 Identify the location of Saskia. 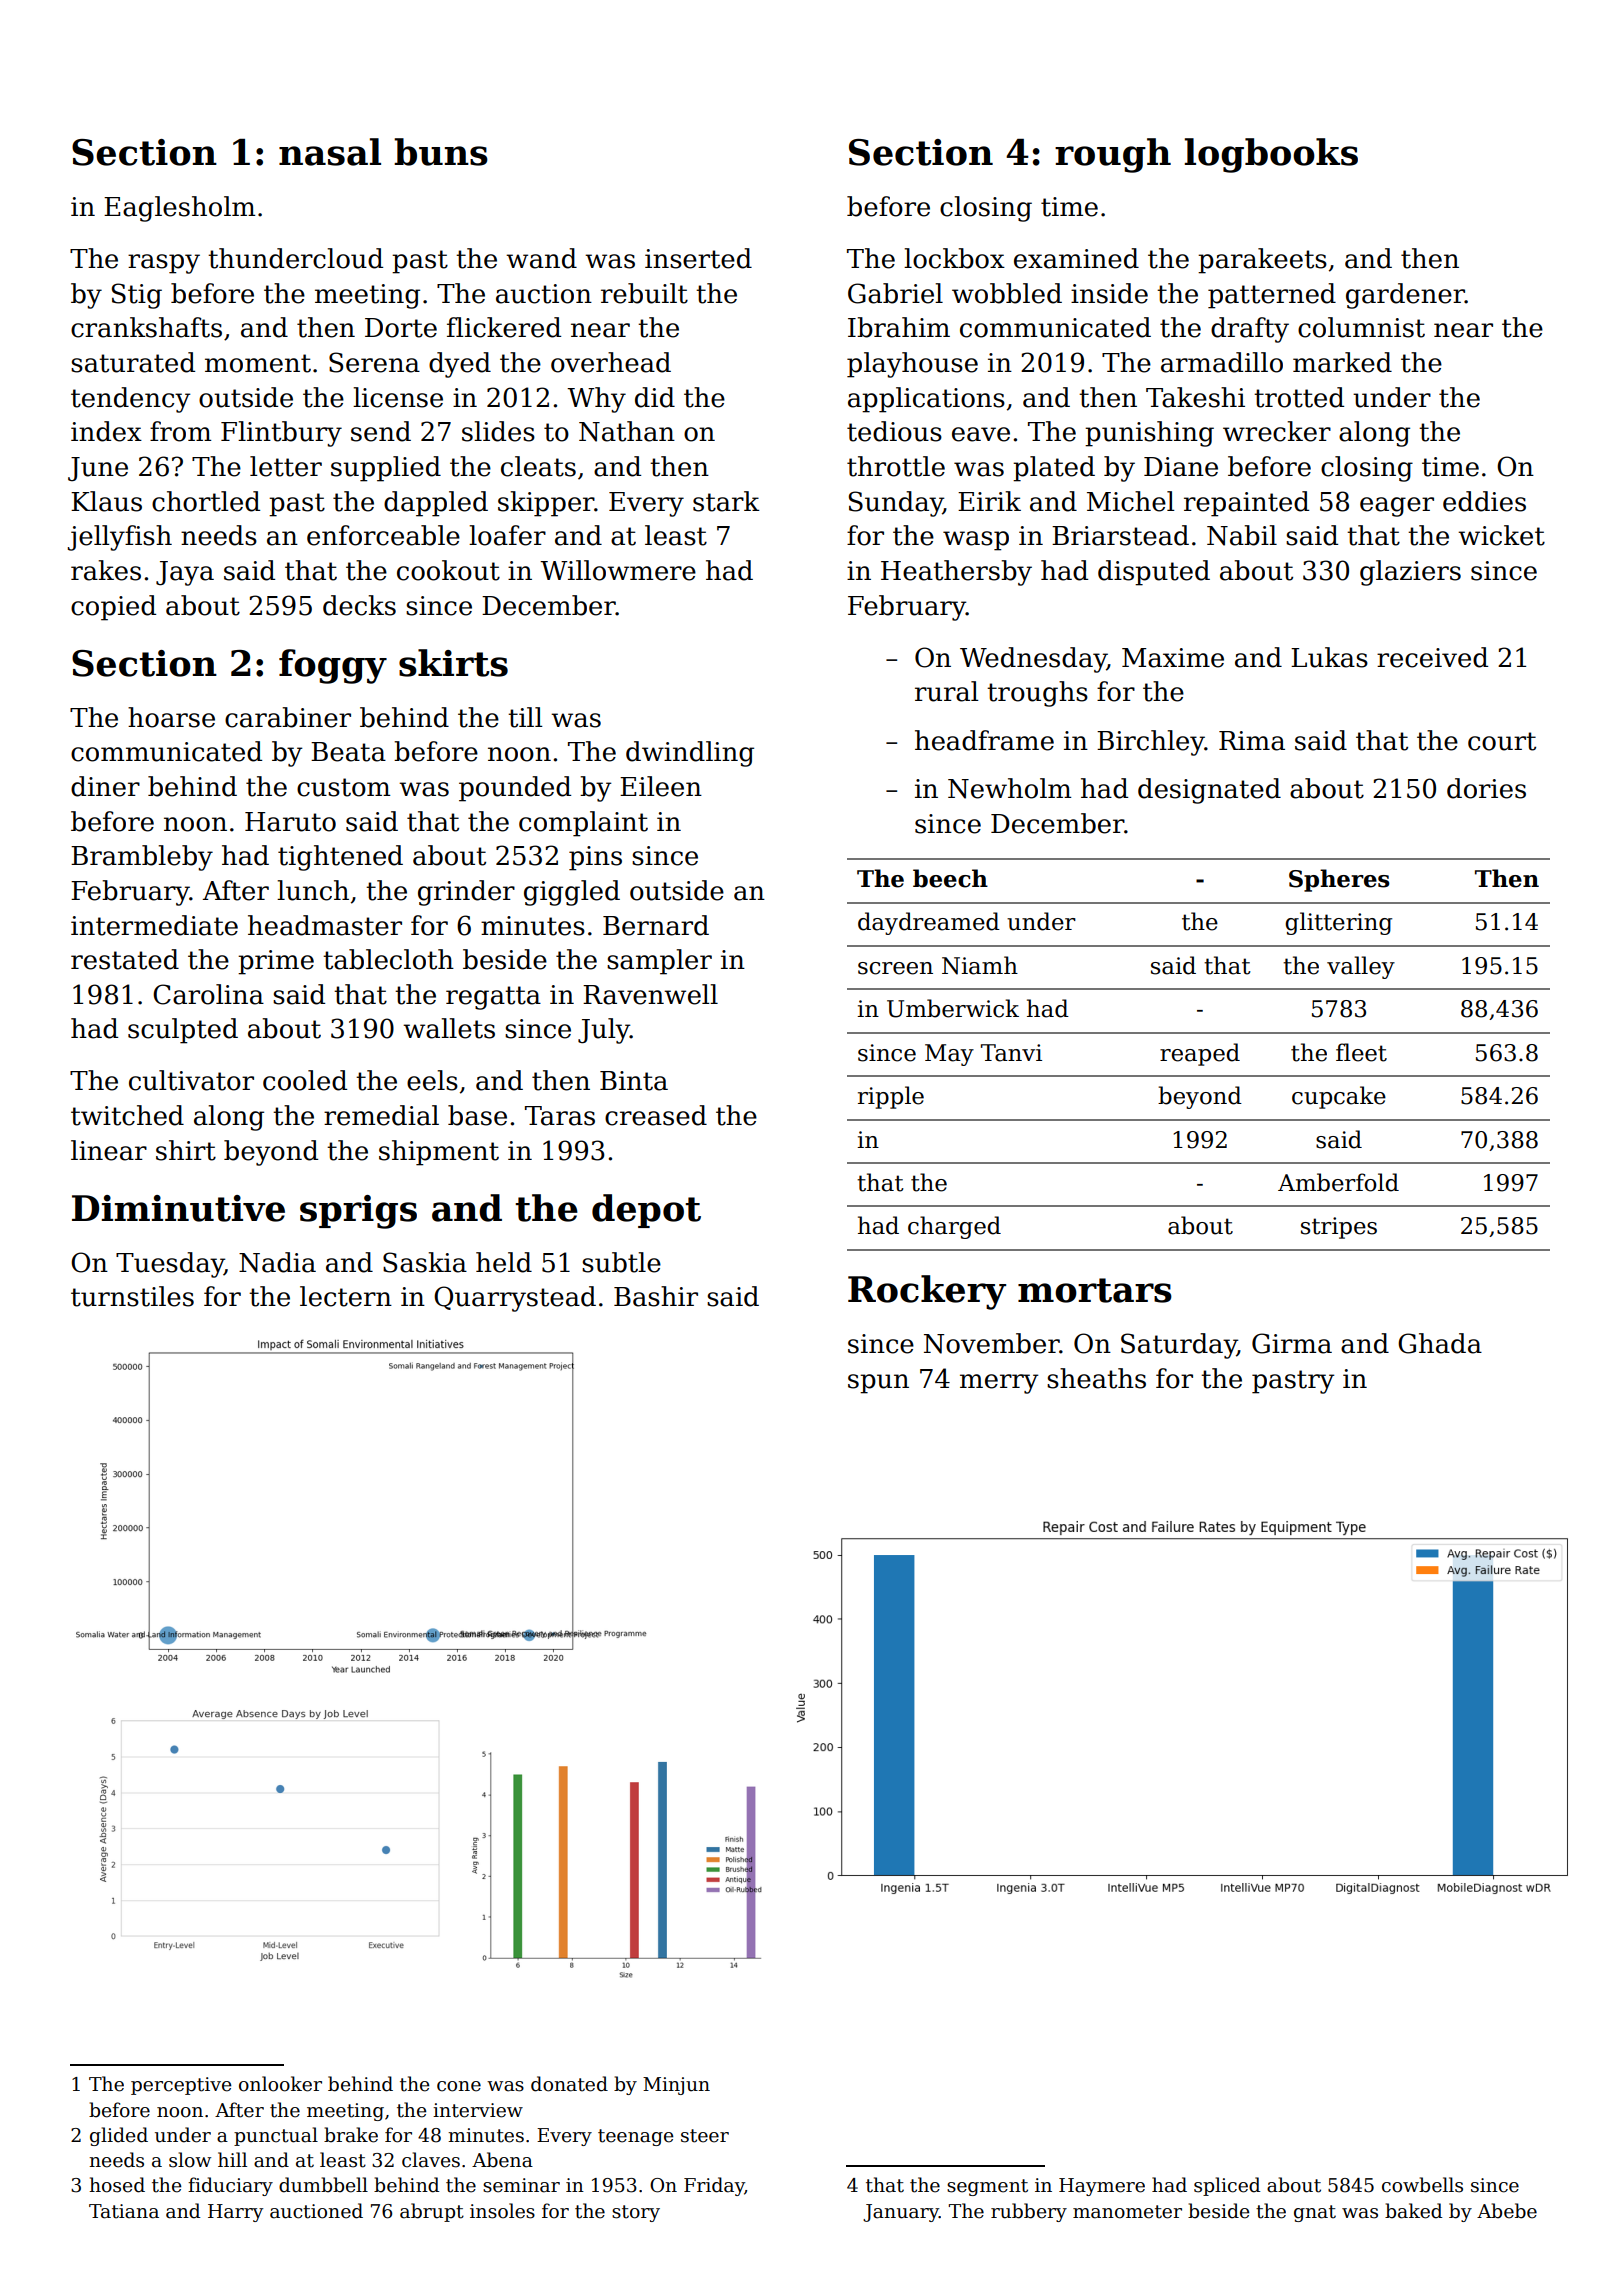
(425, 1262).
